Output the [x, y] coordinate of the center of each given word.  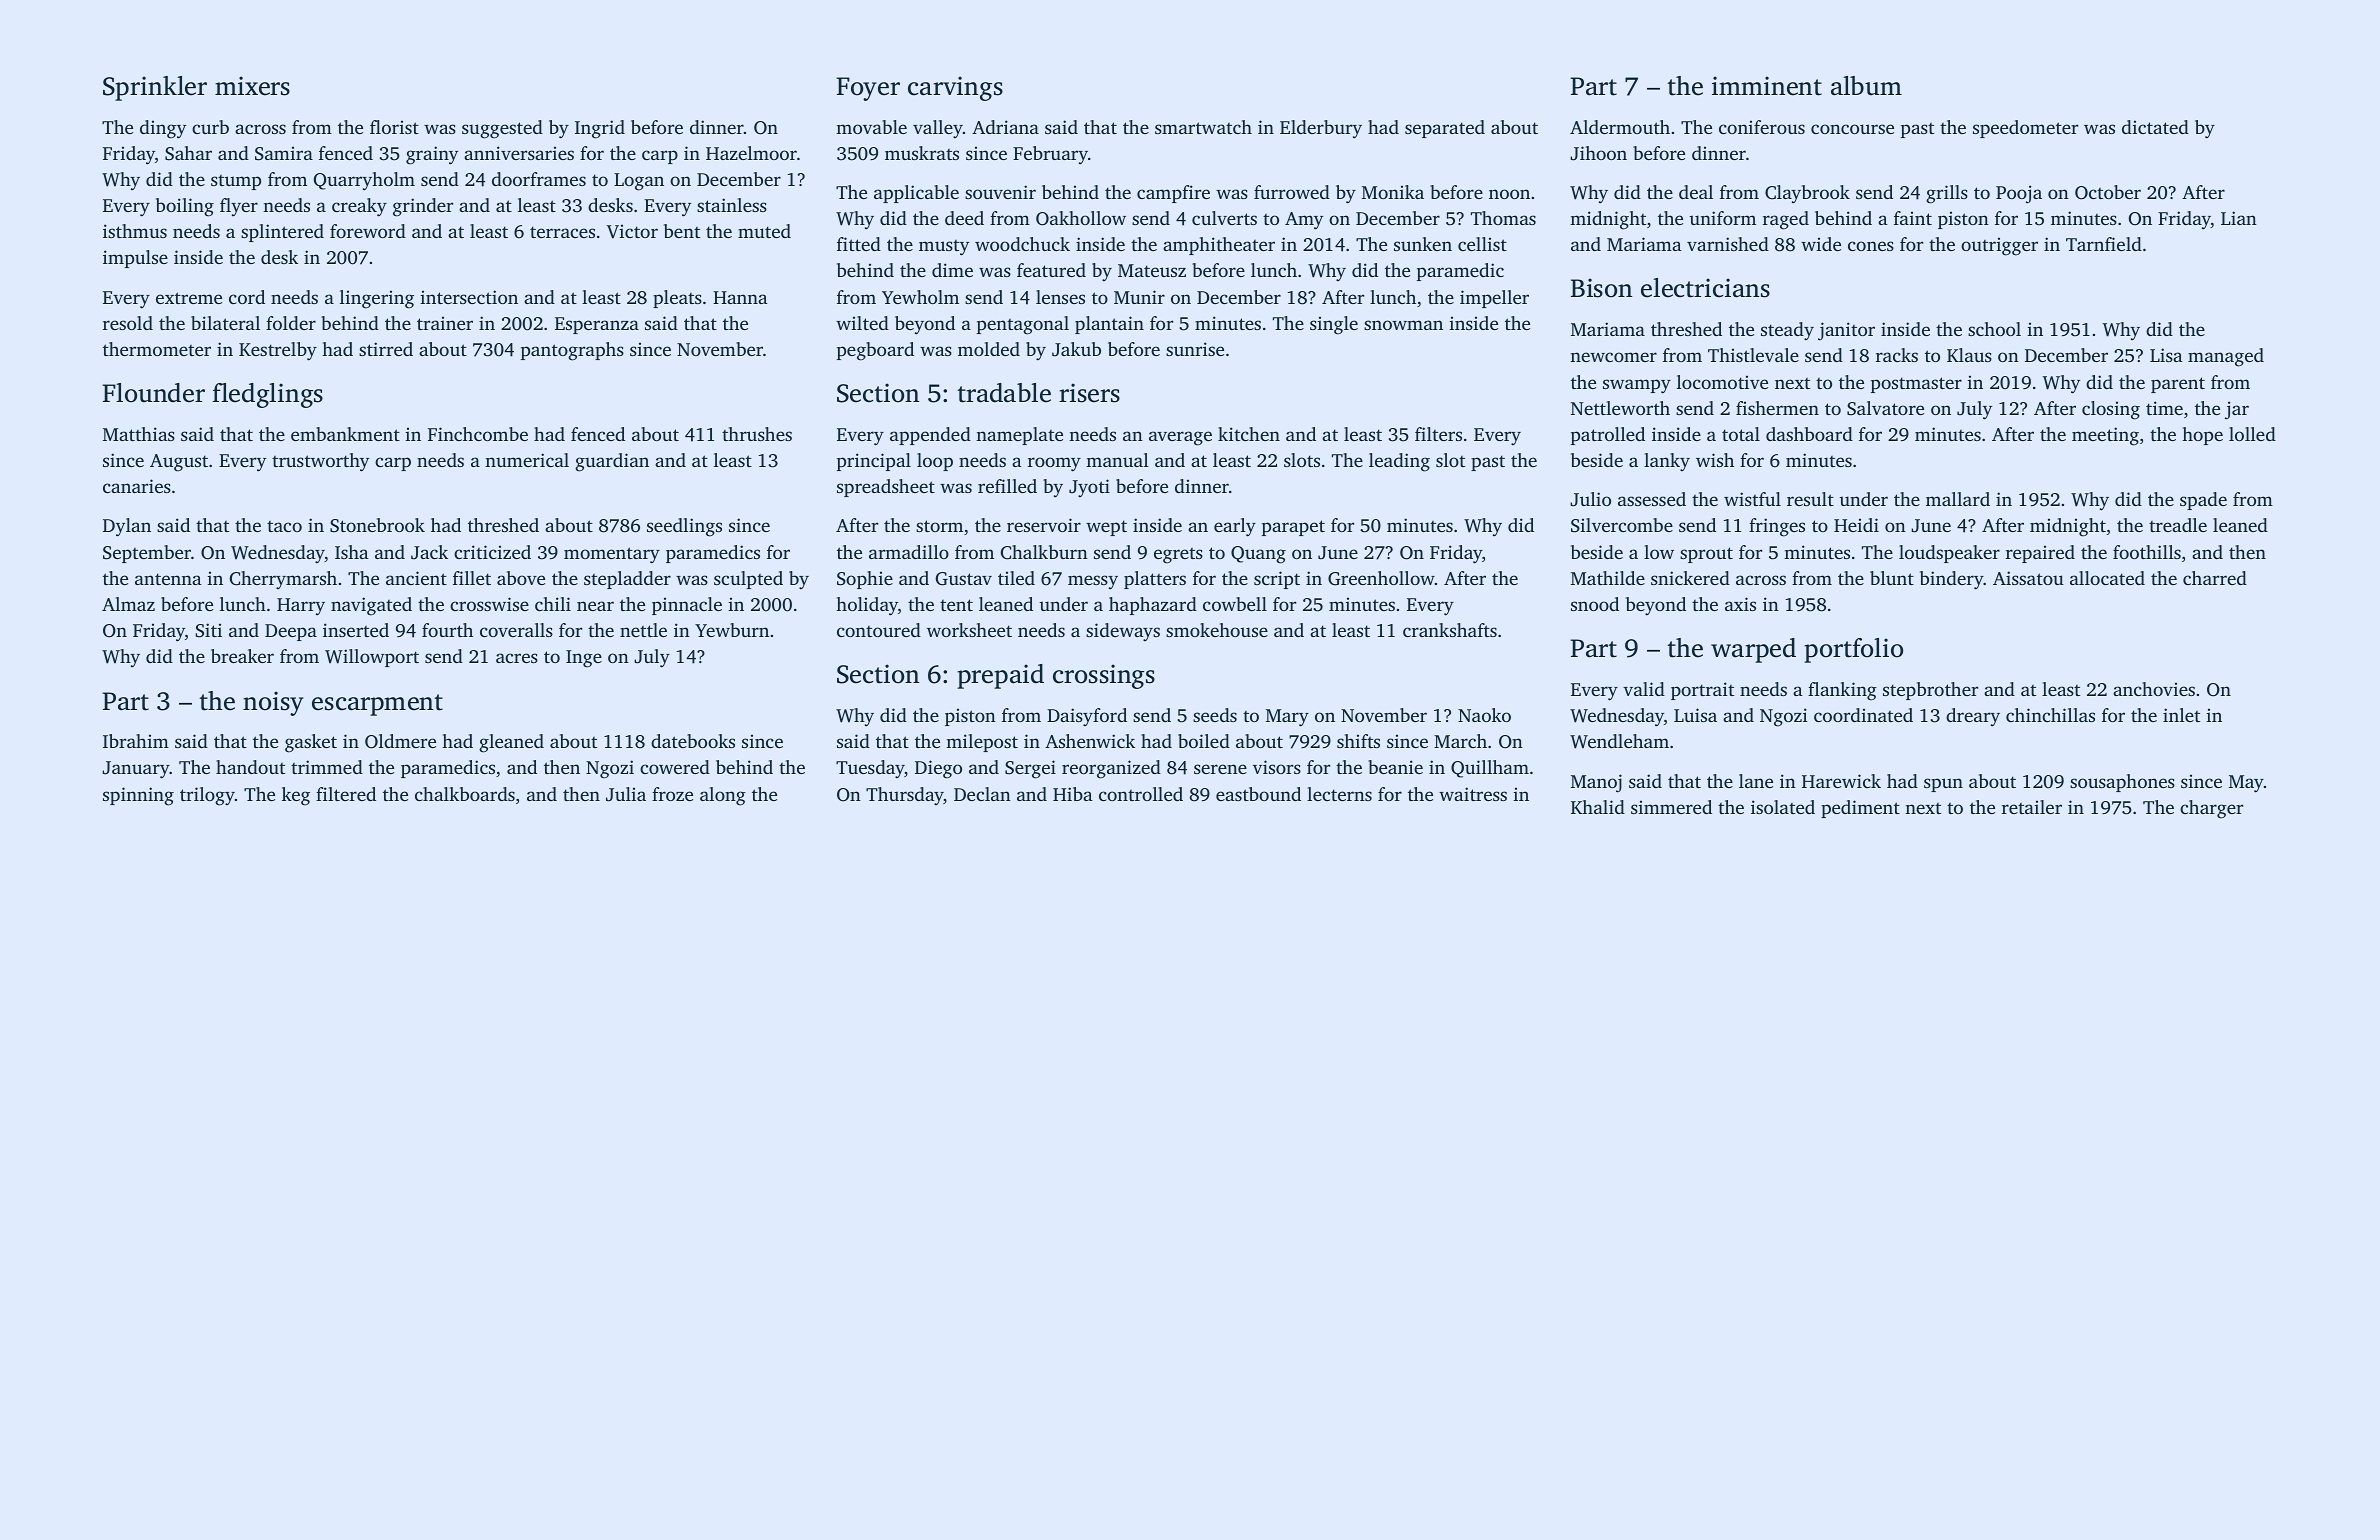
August [179, 463]
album [1866, 86]
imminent [1767, 86]
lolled [2252, 434]
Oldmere [400, 741]
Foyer [868, 89]
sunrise [1195, 349]
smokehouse [1217, 630]
